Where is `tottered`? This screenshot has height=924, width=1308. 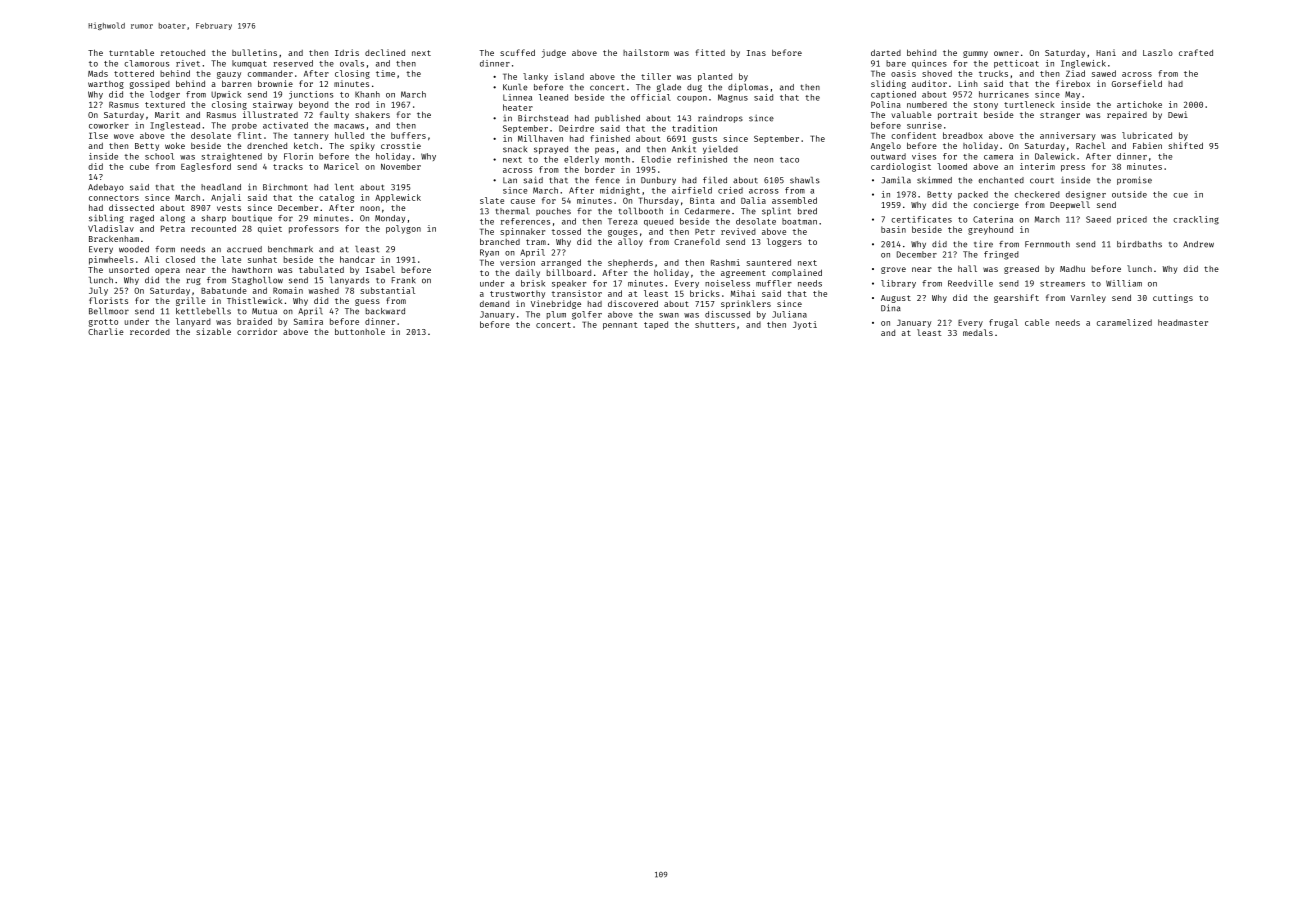 tottered is located at coordinates (134, 73).
